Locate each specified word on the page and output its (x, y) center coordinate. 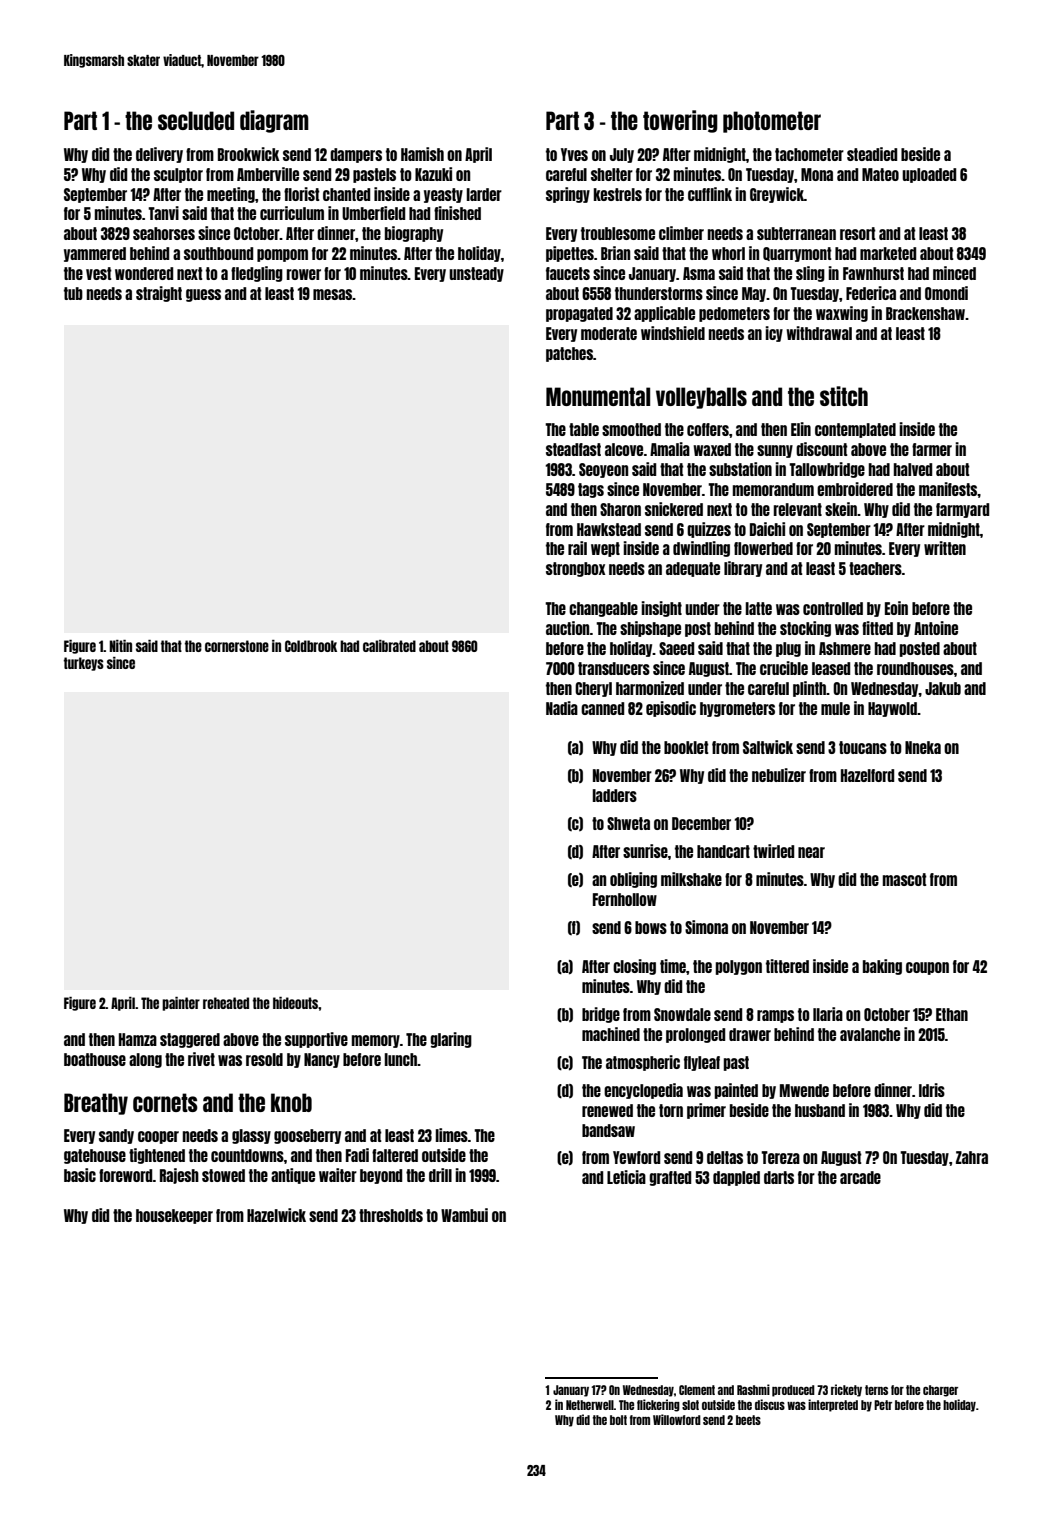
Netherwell (590, 1405)
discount (822, 449)
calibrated (389, 646)
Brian (615, 253)
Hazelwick (276, 1215)
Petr (883, 1405)
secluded (196, 120)
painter (181, 1004)
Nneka (923, 747)
